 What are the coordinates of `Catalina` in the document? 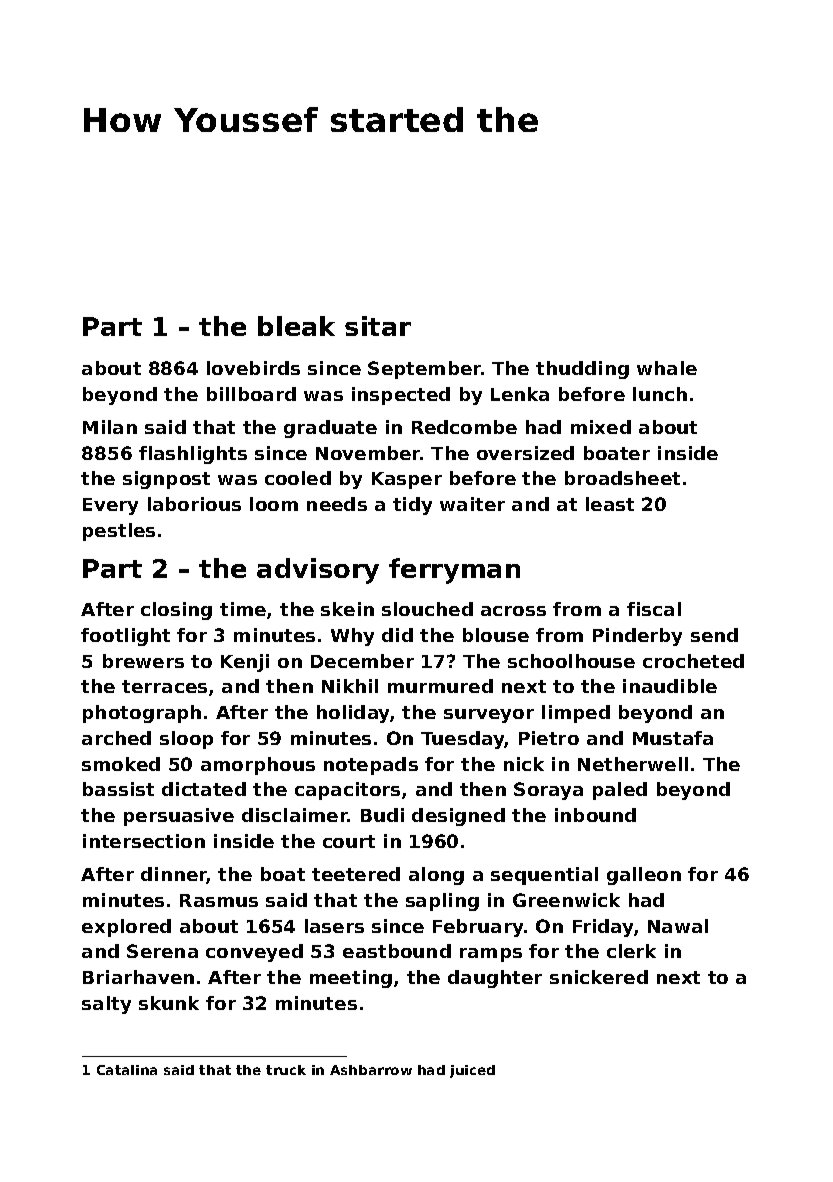 It's located at (127, 1070).
